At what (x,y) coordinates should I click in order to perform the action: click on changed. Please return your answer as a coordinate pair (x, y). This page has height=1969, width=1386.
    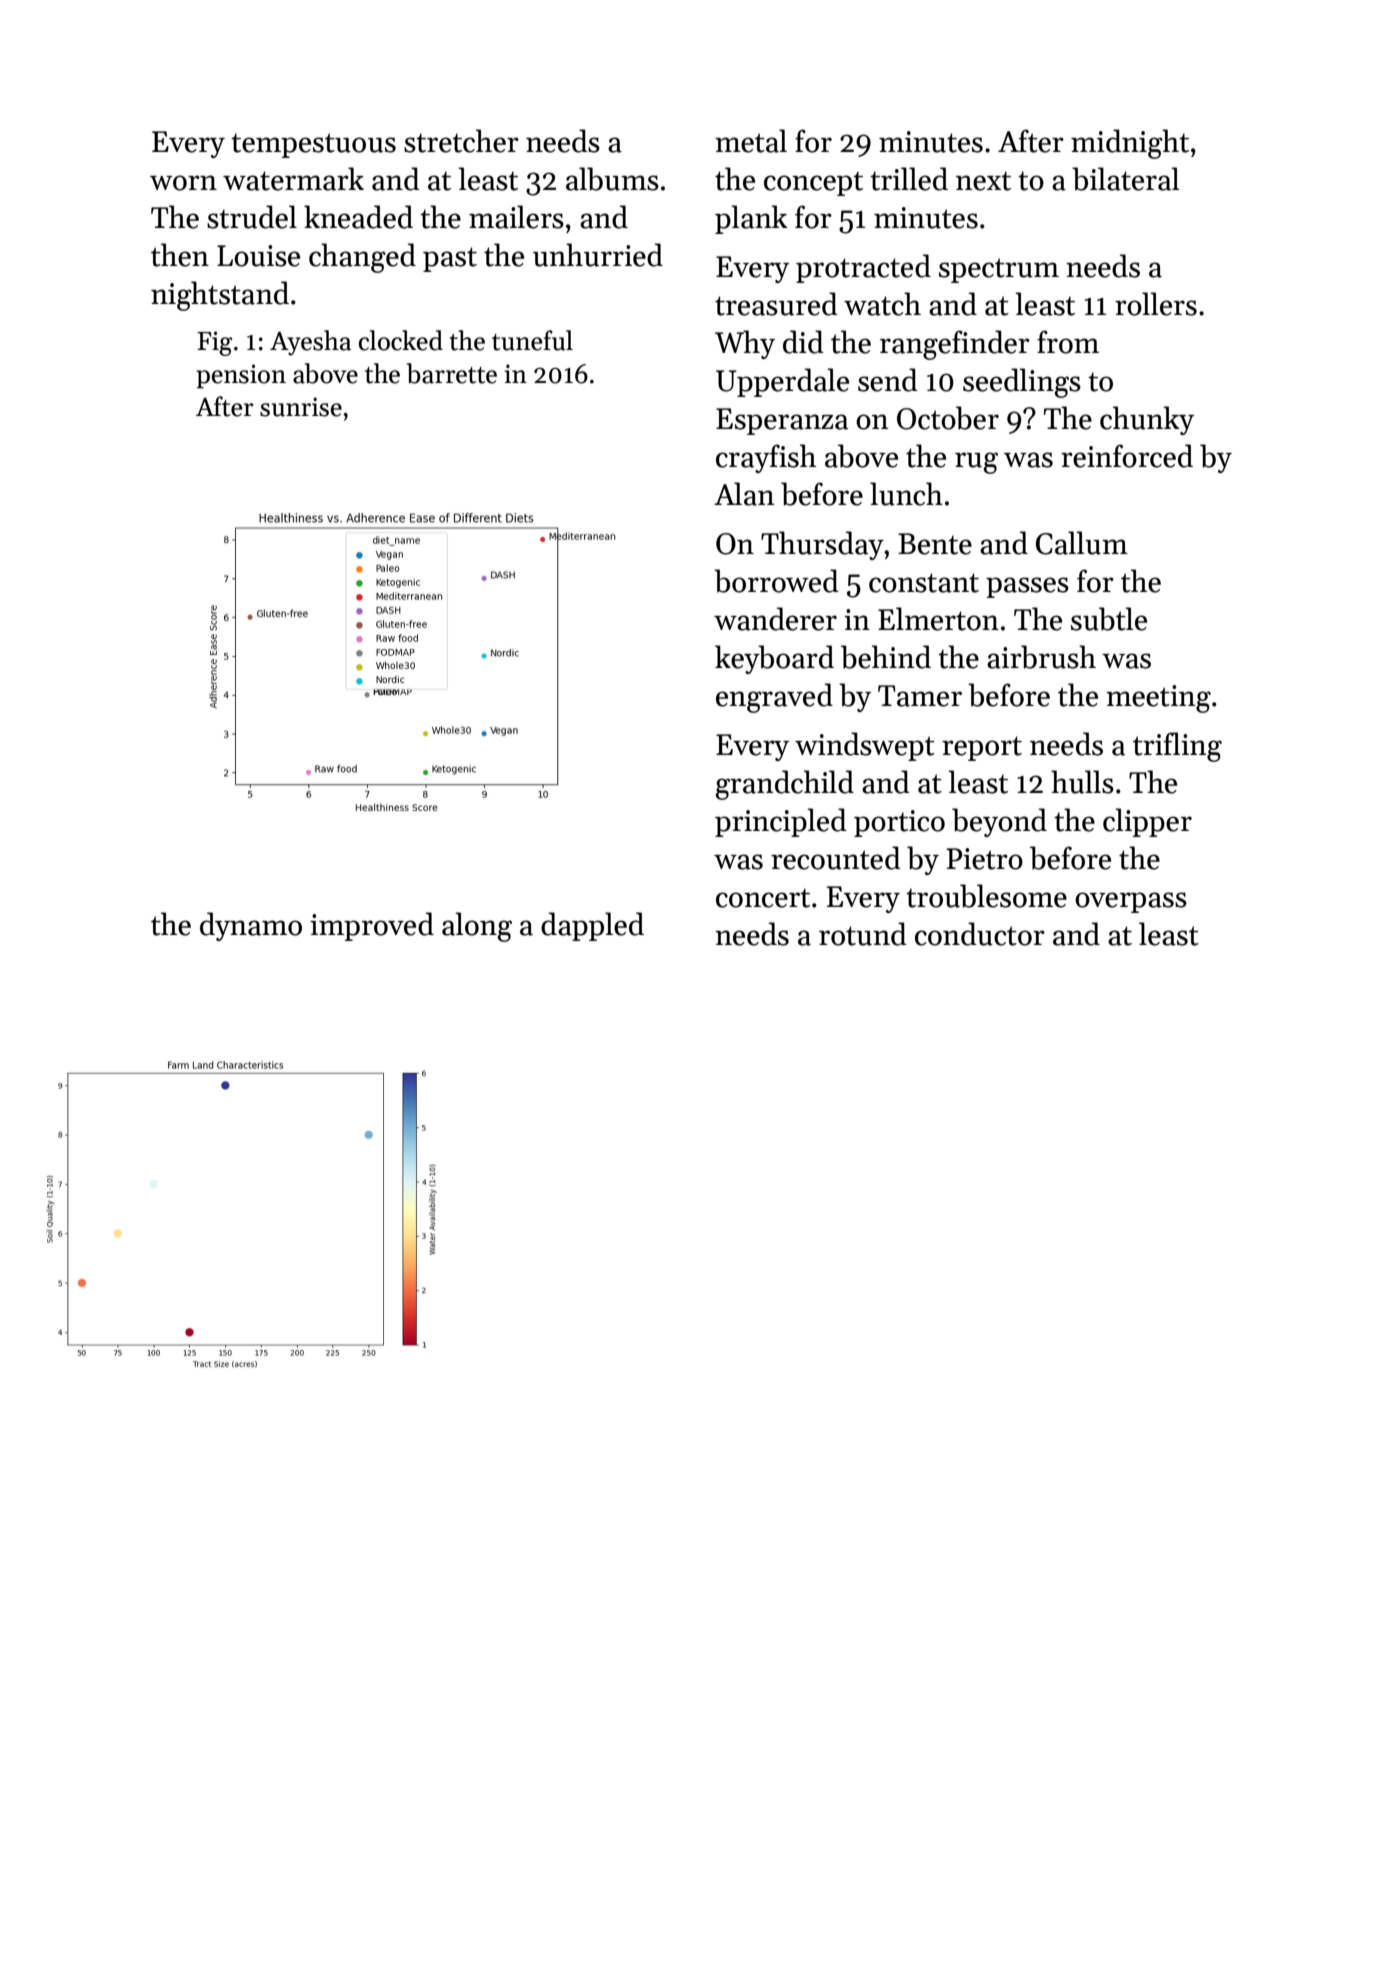
    Looking at the image, I should click on (362, 258).
